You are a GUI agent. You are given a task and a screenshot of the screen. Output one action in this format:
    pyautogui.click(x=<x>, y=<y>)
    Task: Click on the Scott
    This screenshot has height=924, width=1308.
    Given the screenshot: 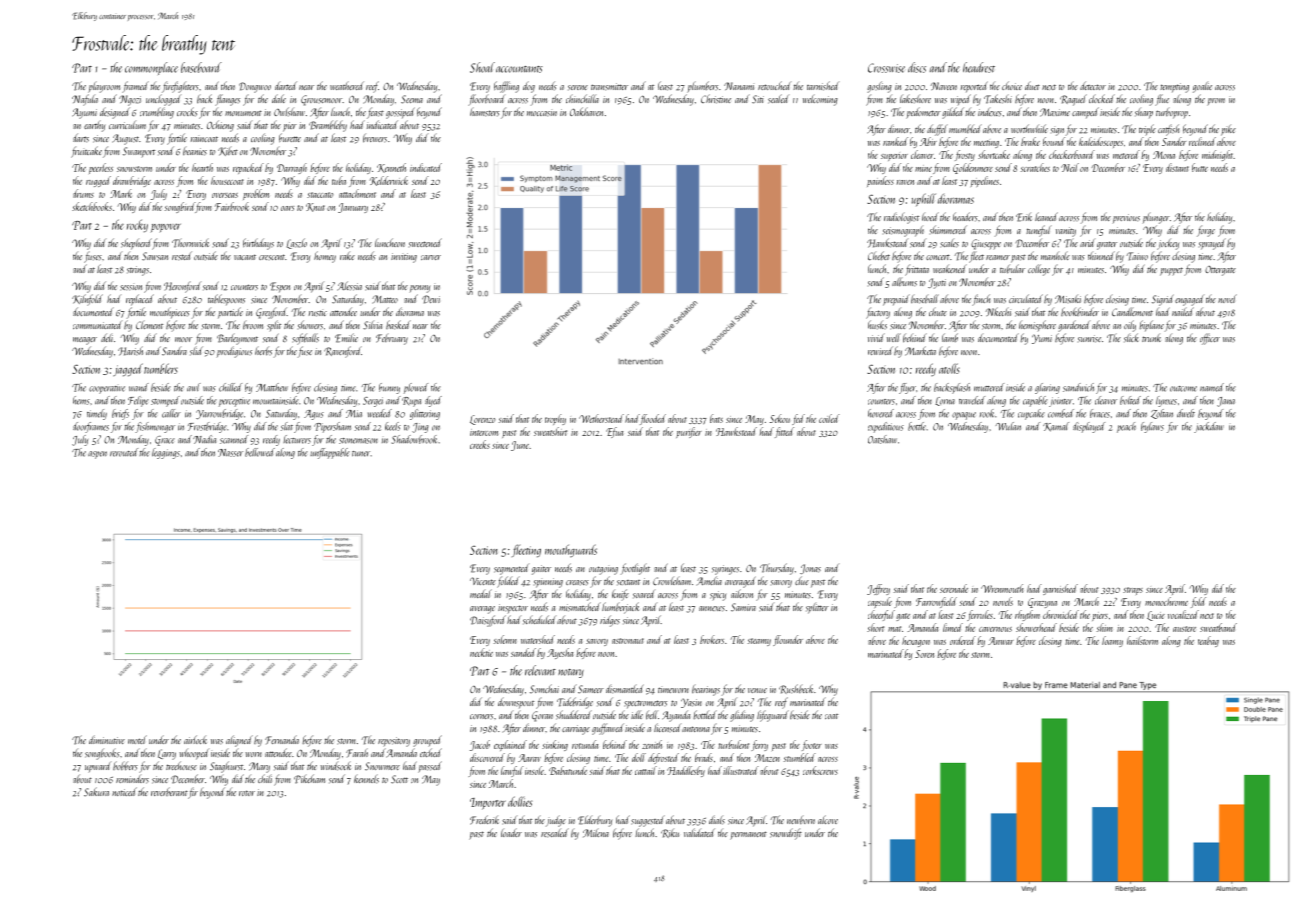 What is the action you would take?
    pyautogui.click(x=399, y=779)
